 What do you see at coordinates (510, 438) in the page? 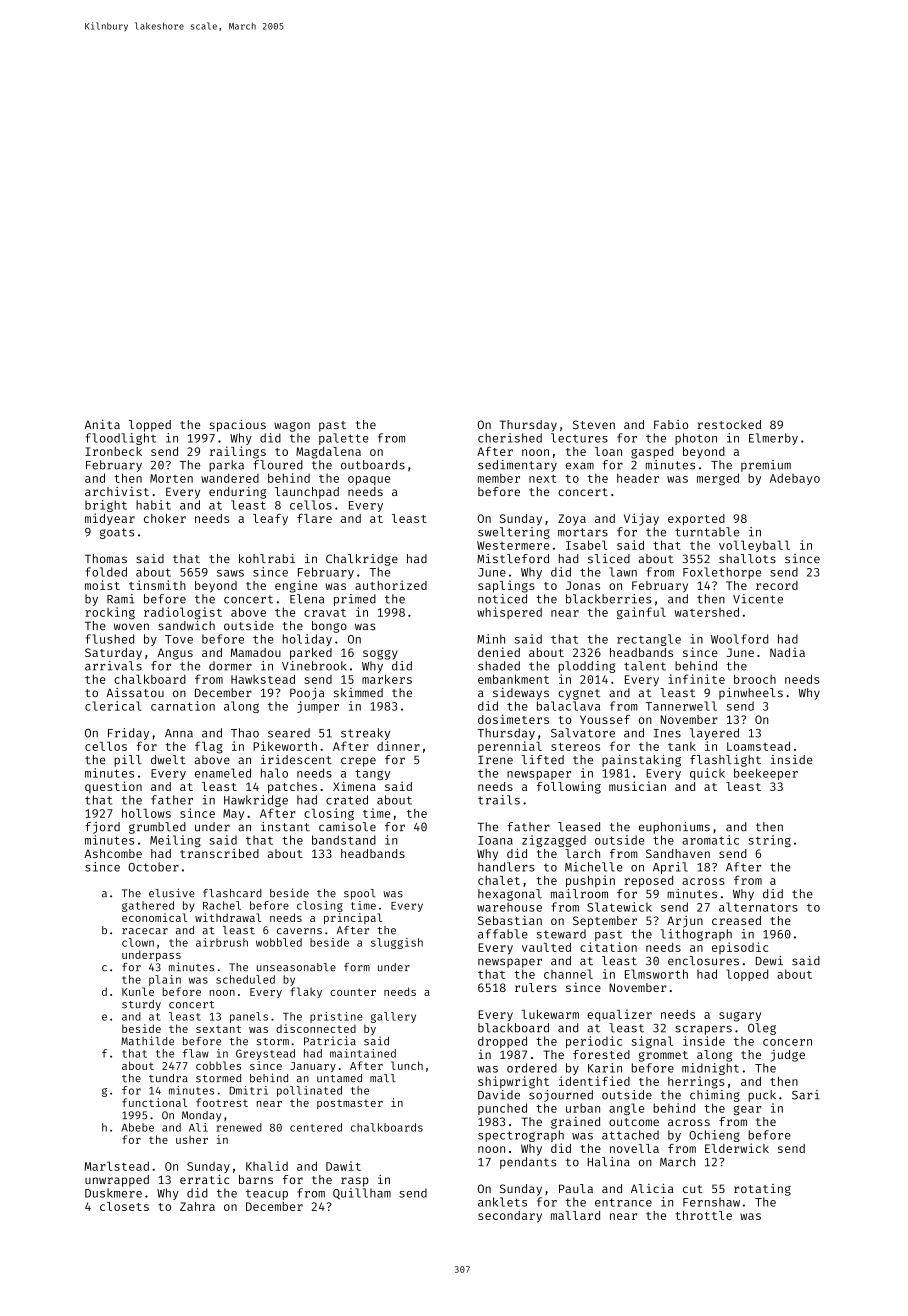
I see `cherished` at bounding box center [510, 438].
